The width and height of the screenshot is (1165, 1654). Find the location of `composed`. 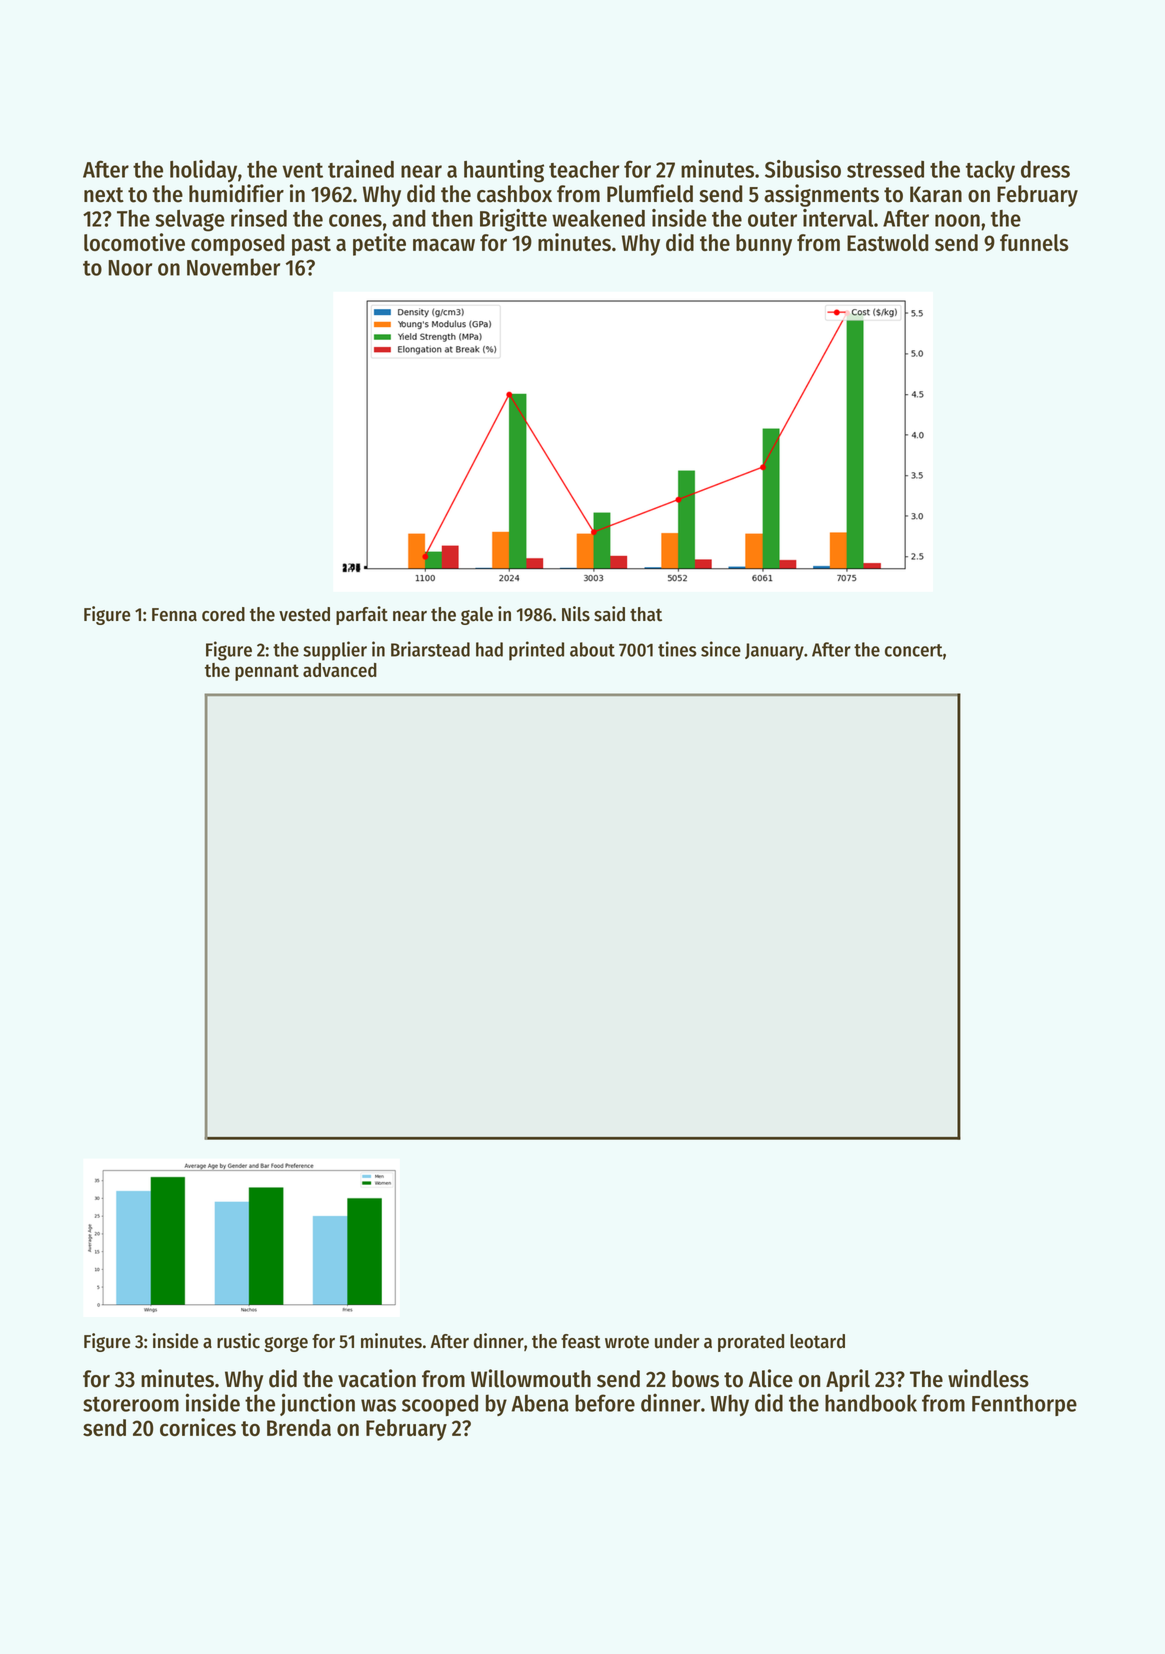

composed is located at coordinates (238, 245).
